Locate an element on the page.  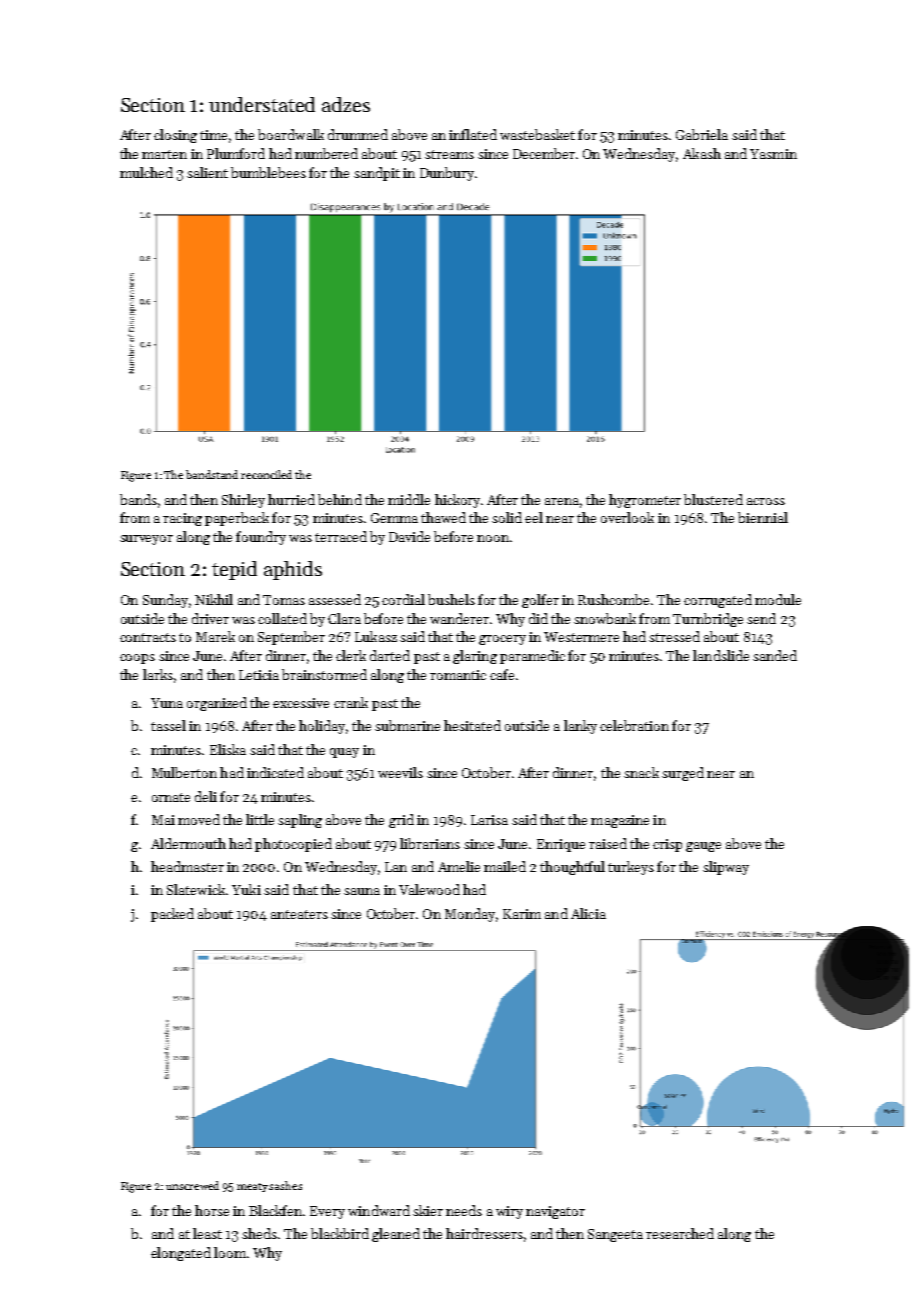
closing is located at coordinates (175, 136).
